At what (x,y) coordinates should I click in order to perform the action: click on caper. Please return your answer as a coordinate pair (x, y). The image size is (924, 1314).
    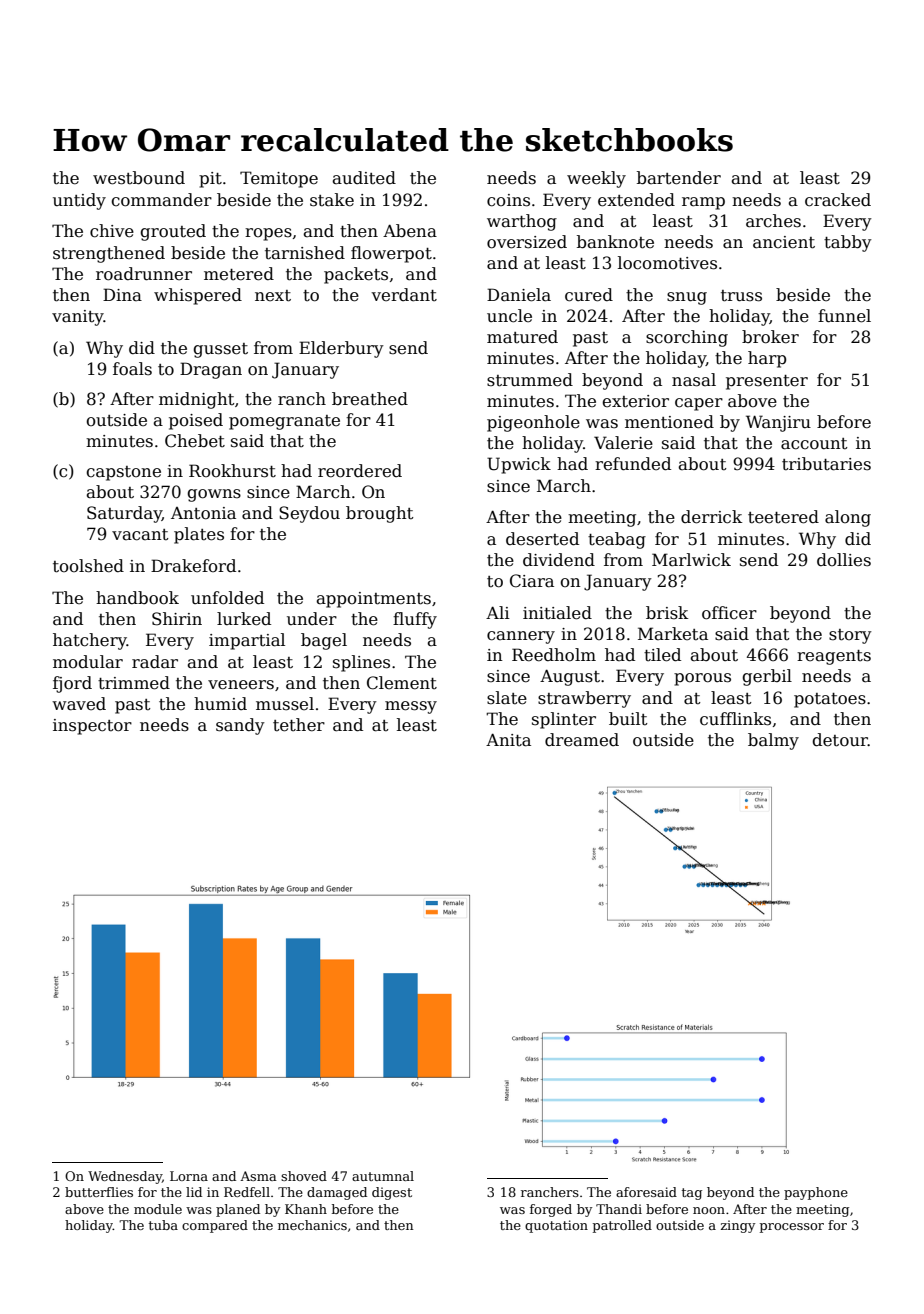
    Looking at the image, I should click on (699, 404).
